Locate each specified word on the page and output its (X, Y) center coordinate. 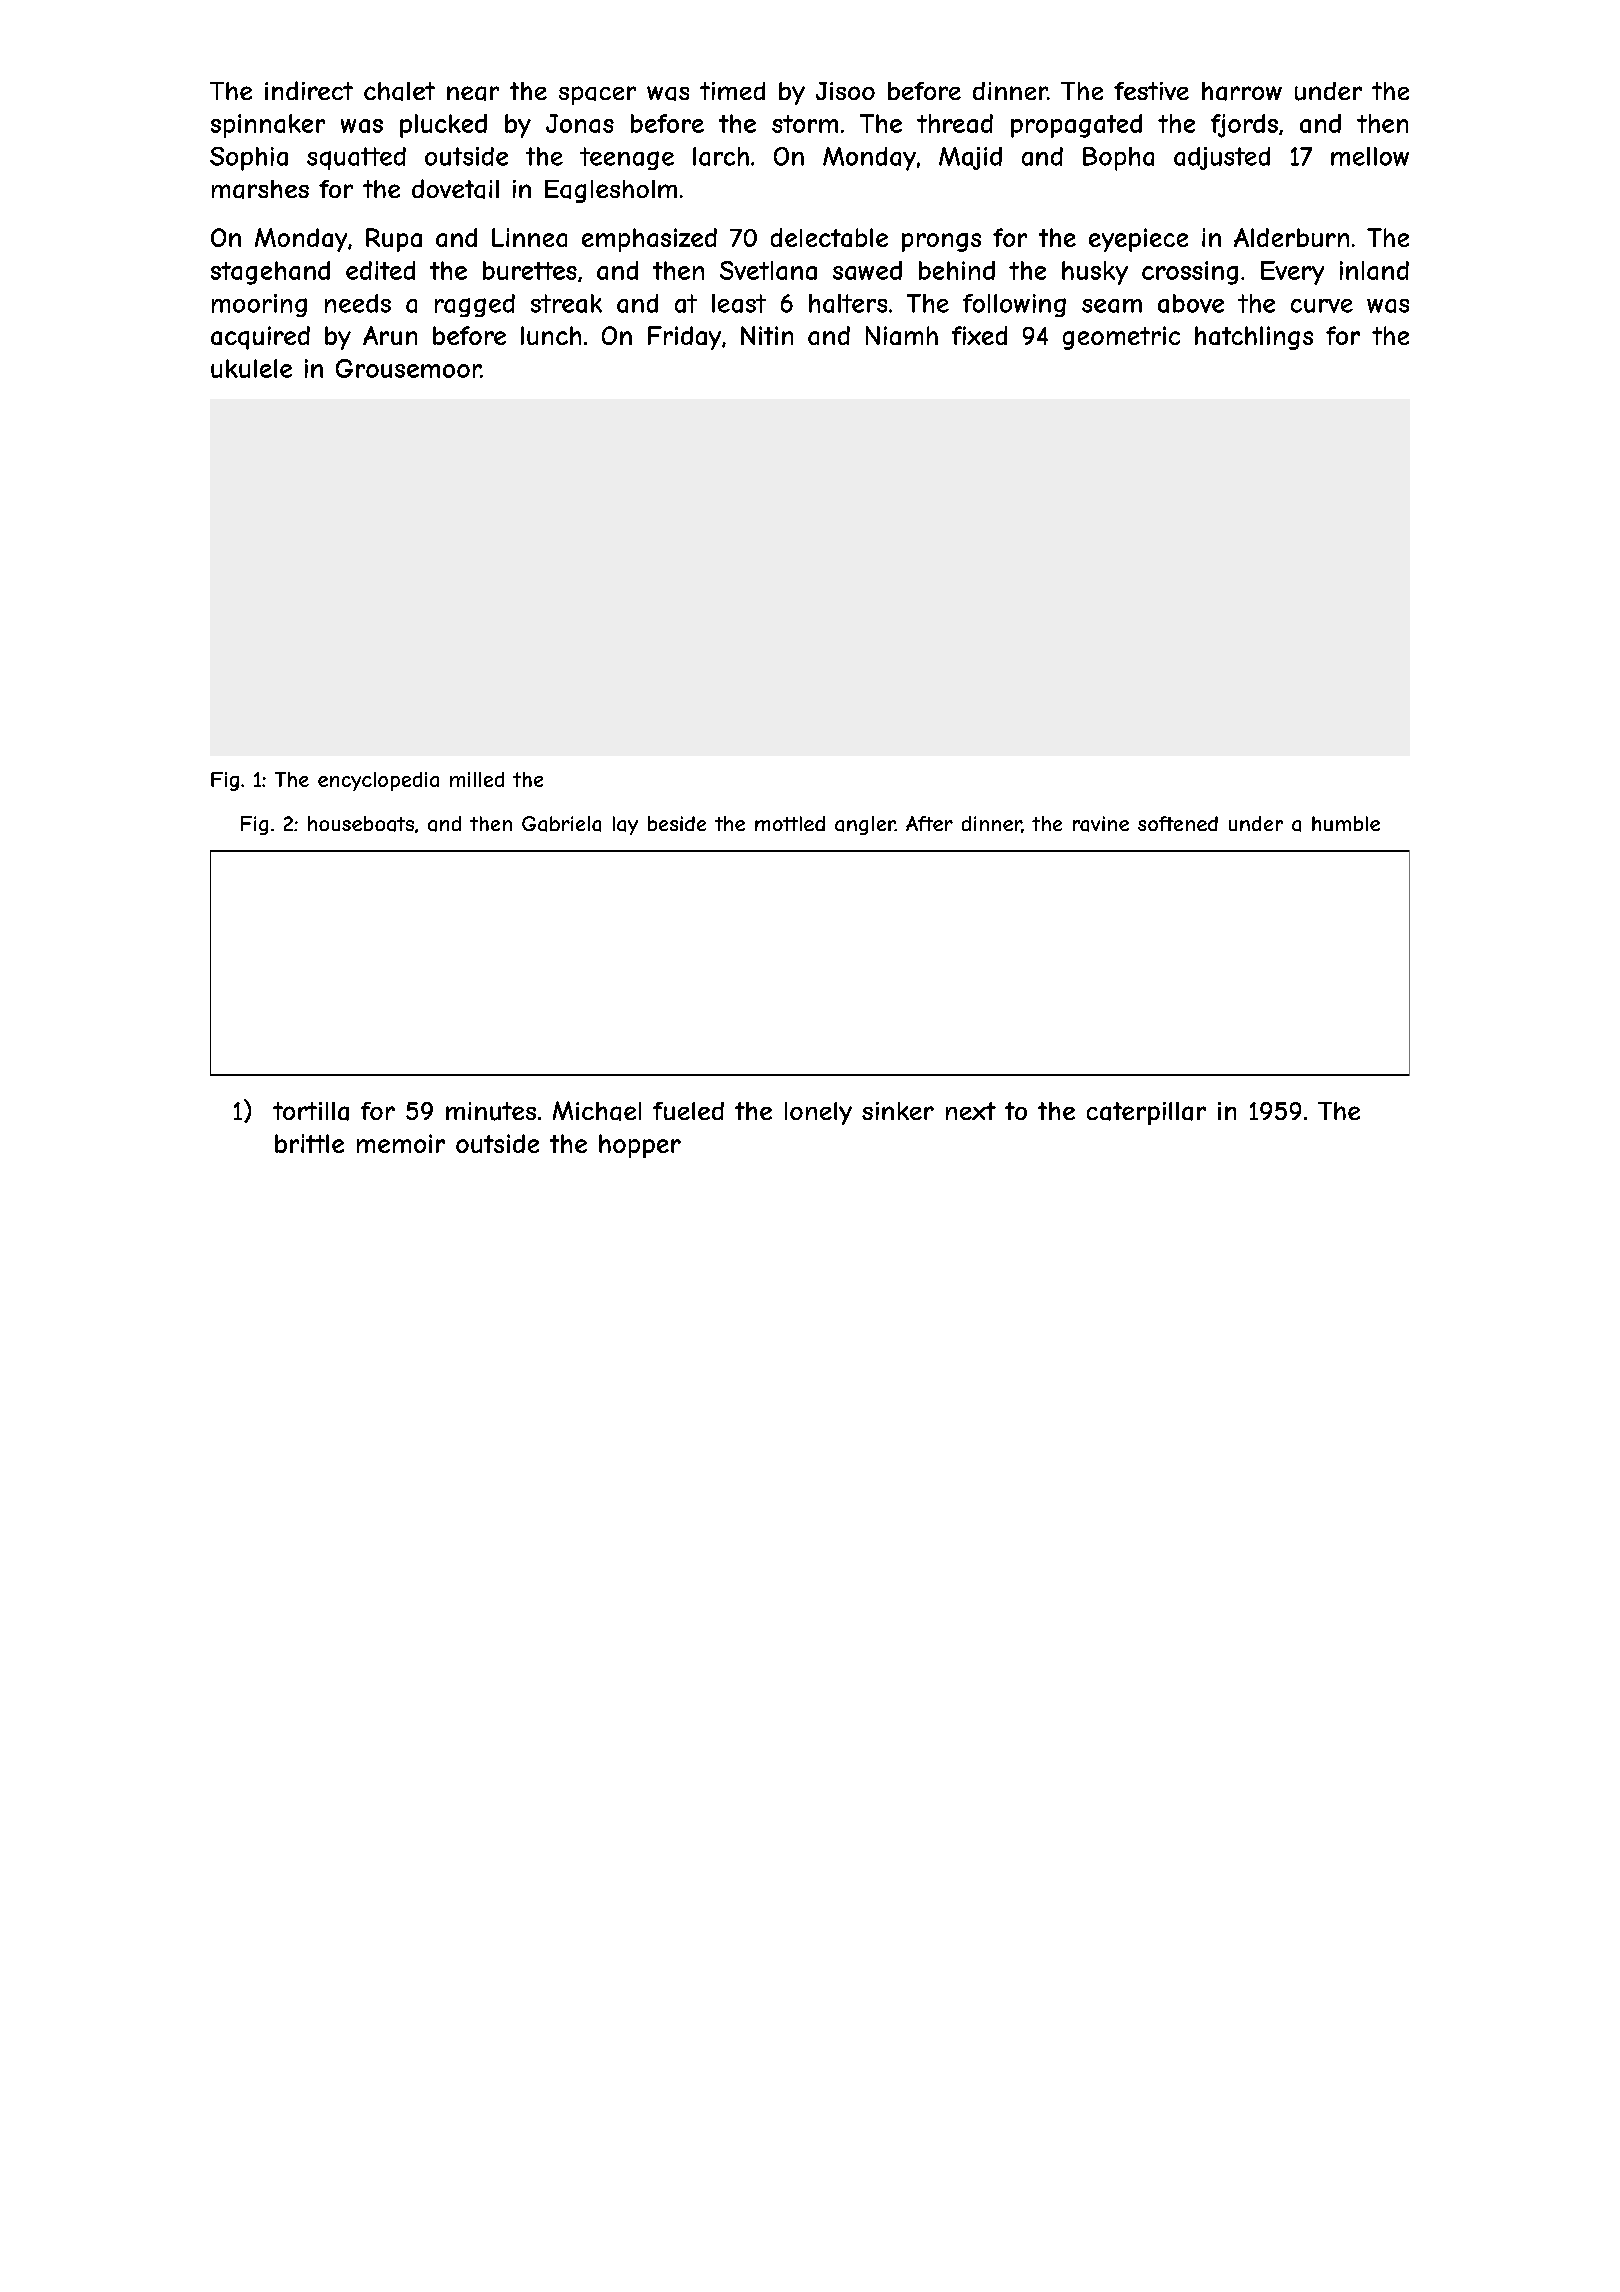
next (971, 1111)
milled (477, 779)
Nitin (767, 335)
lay (625, 825)
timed (732, 91)
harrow (1242, 91)
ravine (1101, 824)
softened (1178, 823)
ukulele (251, 368)
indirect (309, 90)
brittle (309, 1143)
